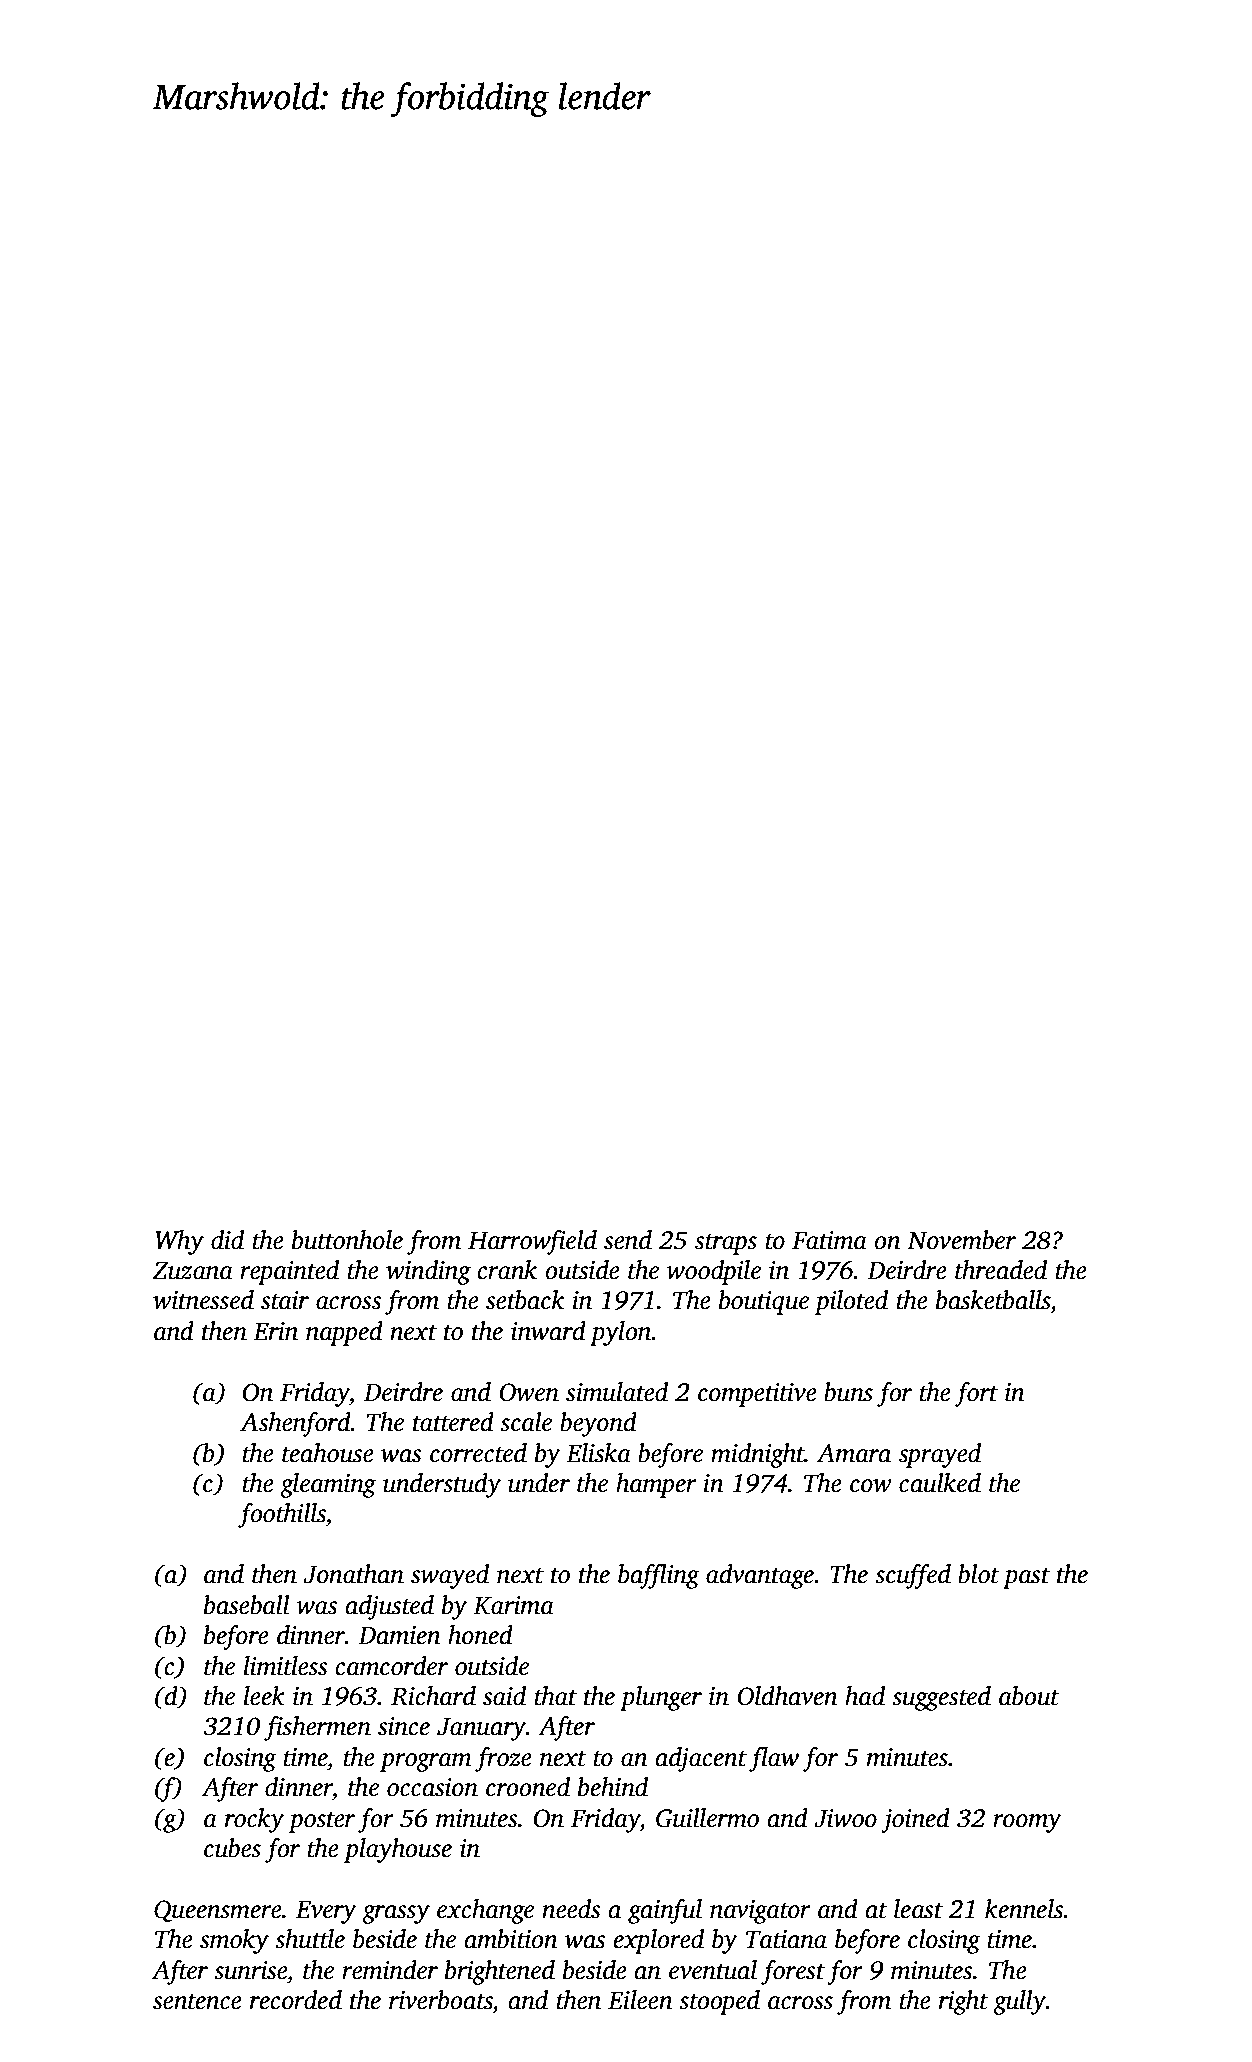 This screenshot has height=2062, width=1252. What do you see at coordinates (441, 2000) in the screenshot?
I see `riverboats` at bounding box center [441, 2000].
